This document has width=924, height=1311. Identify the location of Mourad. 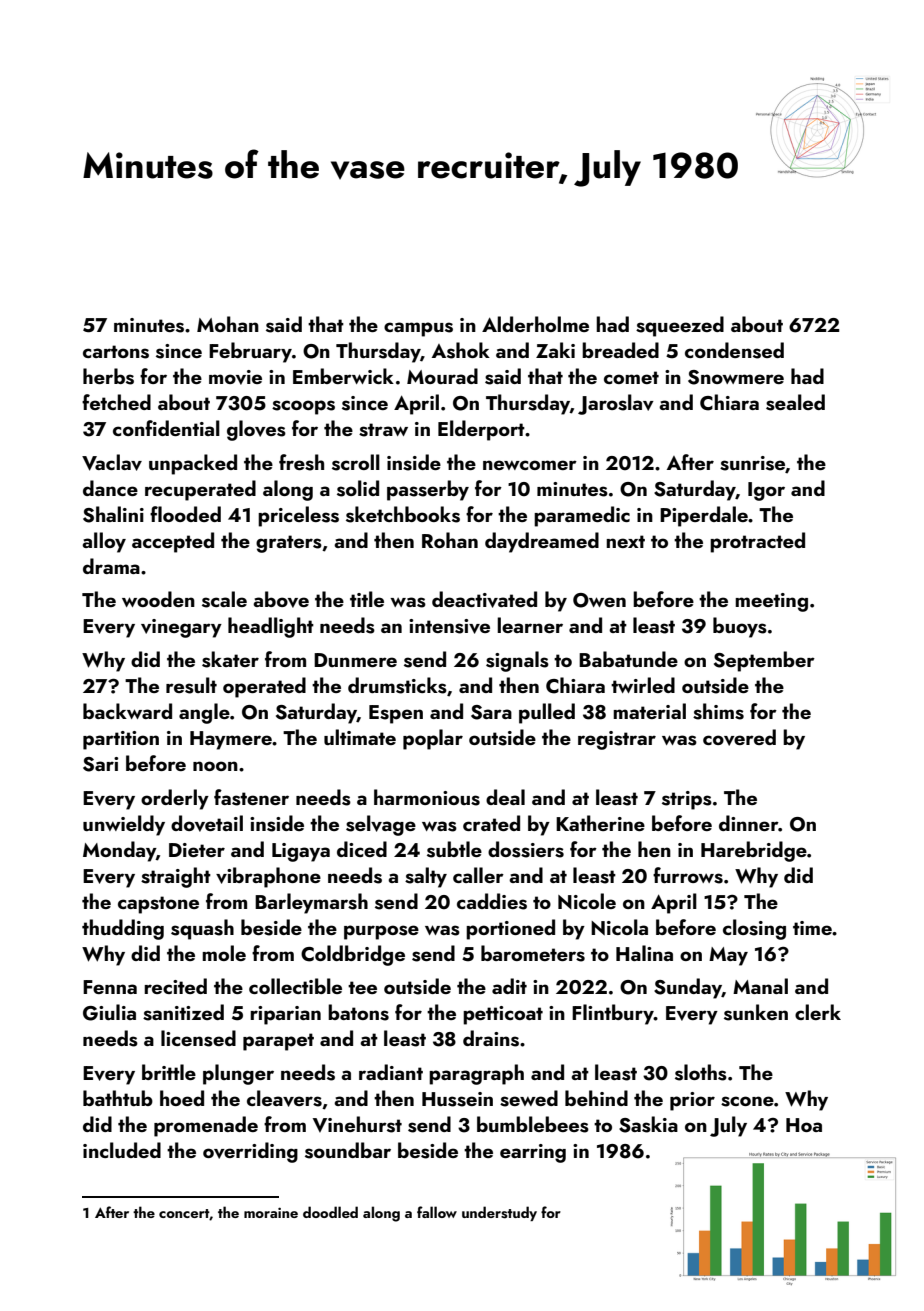
(442, 376).
